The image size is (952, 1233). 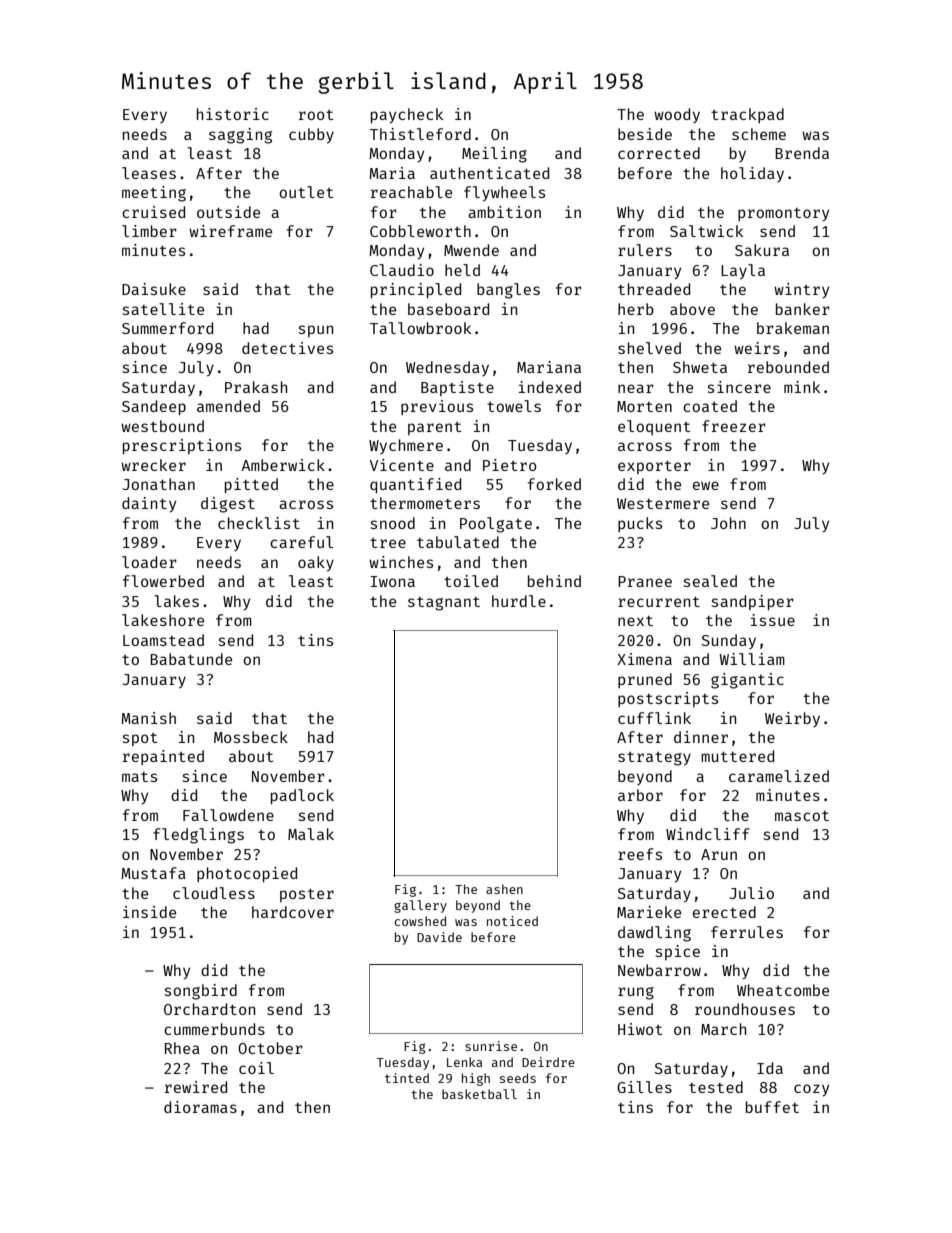 What do you see at coordinates (251, 737) in the screenshot?
I see `Mossbeck` at bounding box center [251, 737].
